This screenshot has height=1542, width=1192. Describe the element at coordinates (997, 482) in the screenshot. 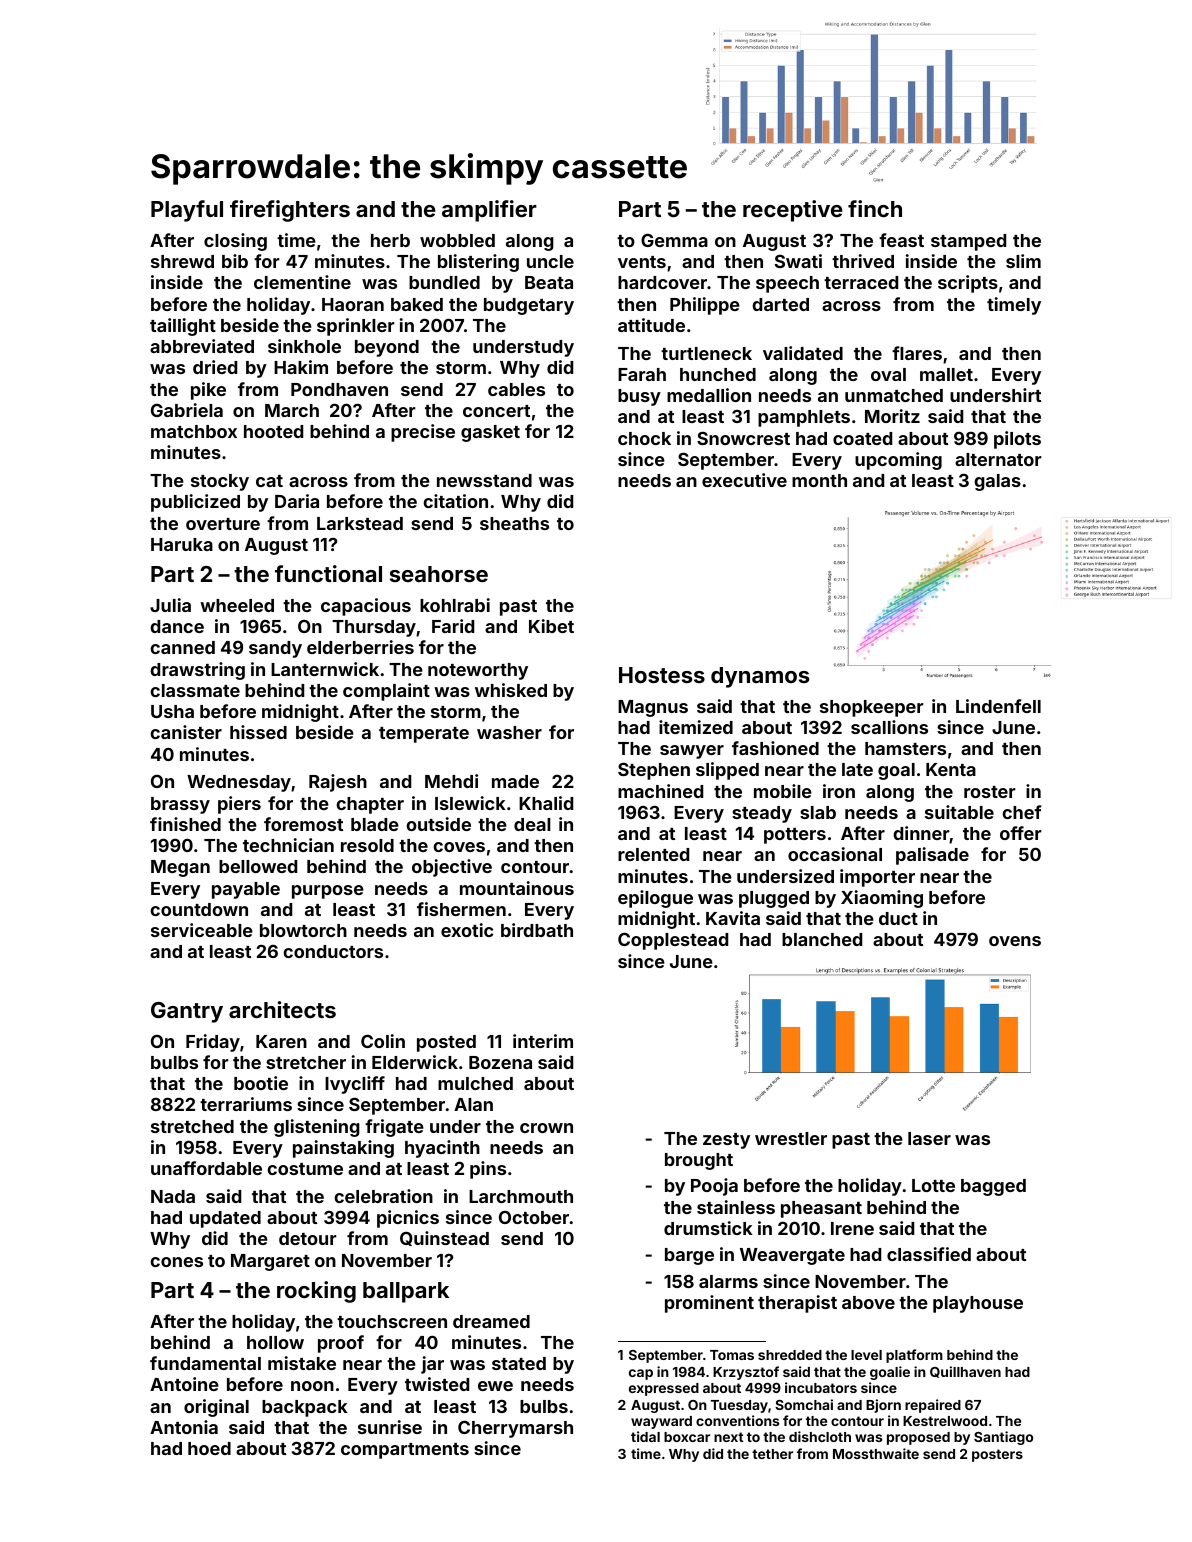

I see `galas` at that location.
